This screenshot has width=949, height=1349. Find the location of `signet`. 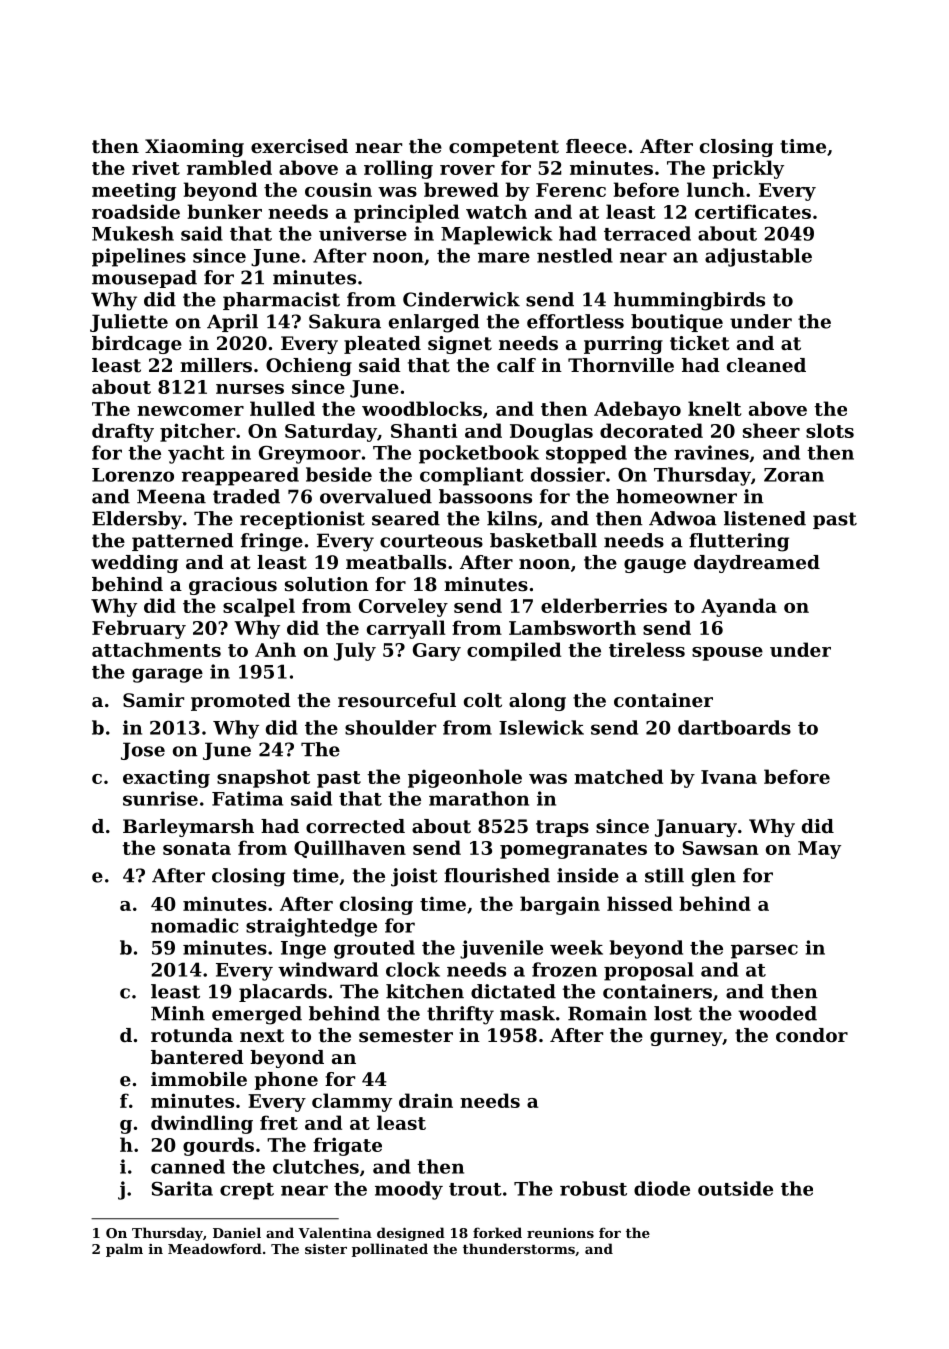

signet is located at coordinates (460, 345).
